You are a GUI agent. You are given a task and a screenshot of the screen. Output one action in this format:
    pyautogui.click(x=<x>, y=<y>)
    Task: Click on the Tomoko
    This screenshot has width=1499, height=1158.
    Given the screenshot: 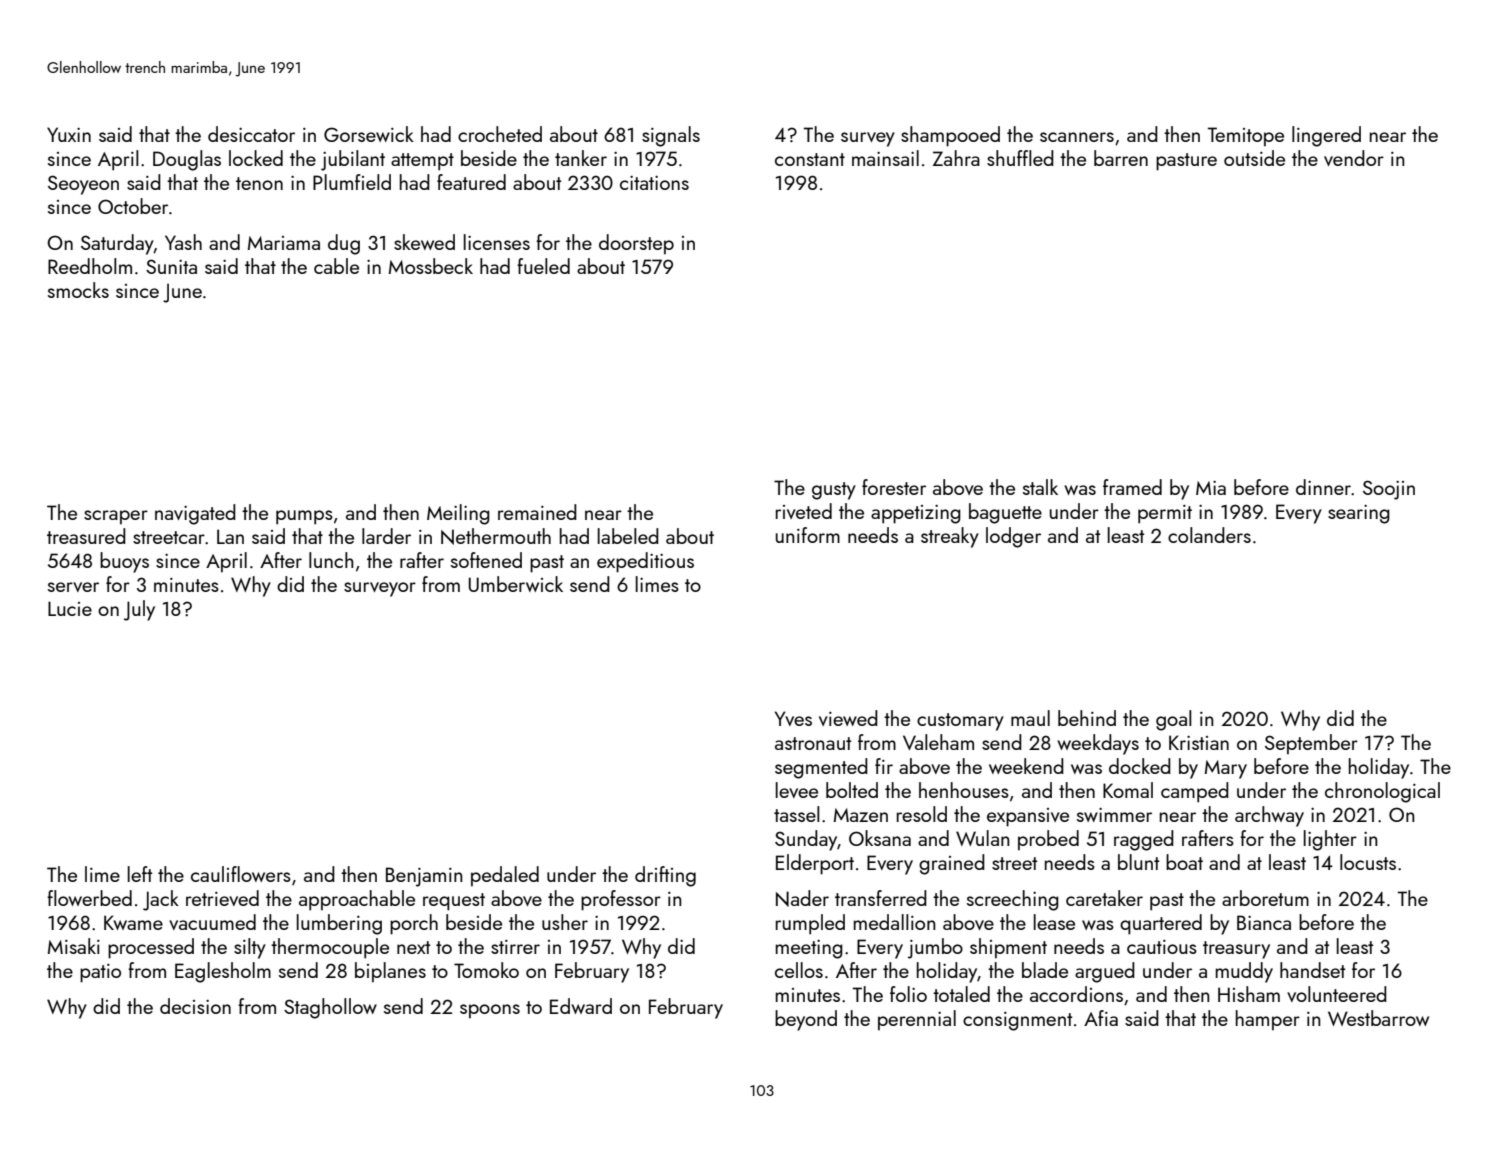 What is the action you would take?
    pyautogui.click(x=486, y=970)
